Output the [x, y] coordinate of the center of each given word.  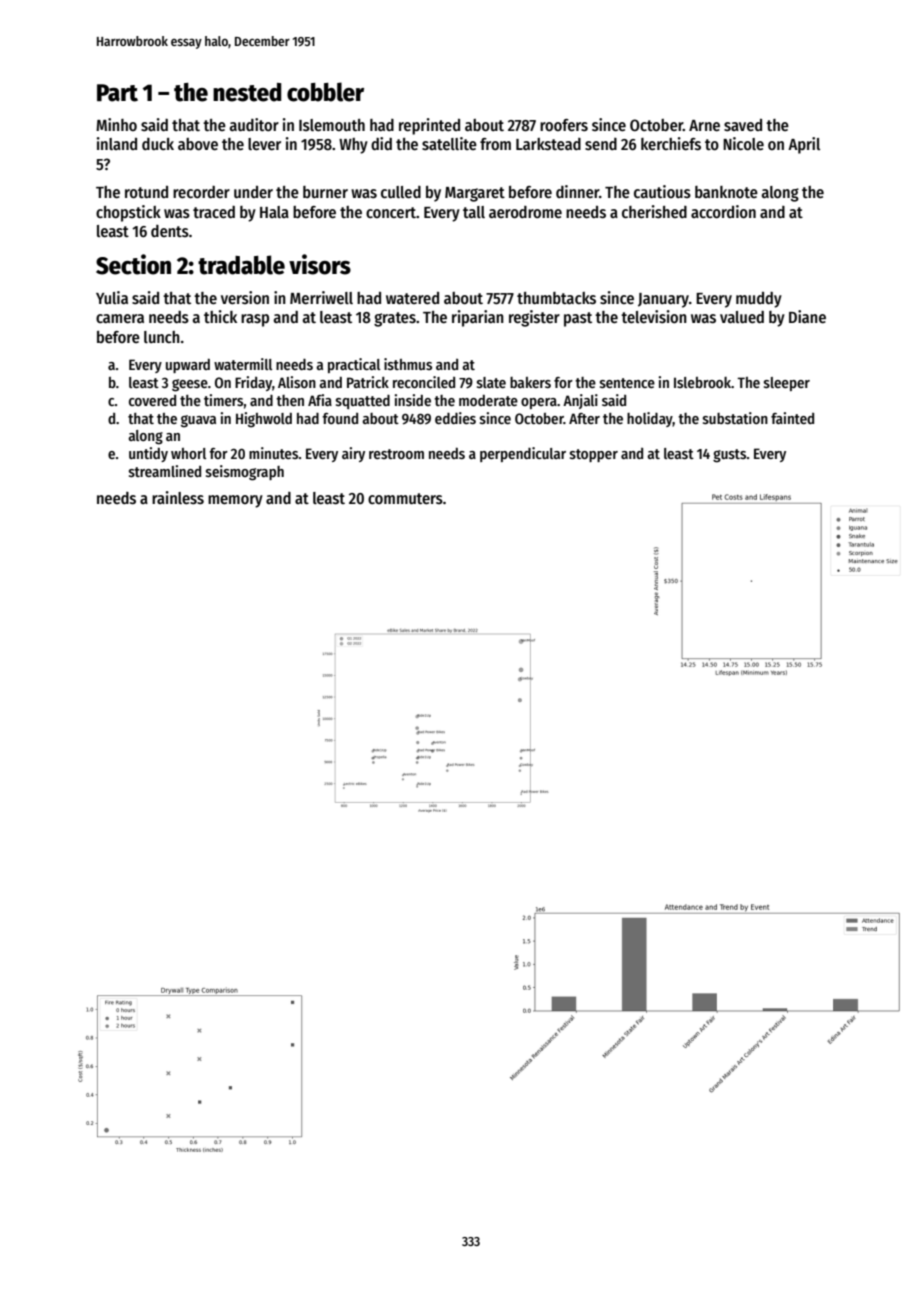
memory [235, 501]
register [534, 318]
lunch [162, 337]
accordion [723, 211]
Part [117, 93]
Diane [807, 316]
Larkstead [548, 144]
